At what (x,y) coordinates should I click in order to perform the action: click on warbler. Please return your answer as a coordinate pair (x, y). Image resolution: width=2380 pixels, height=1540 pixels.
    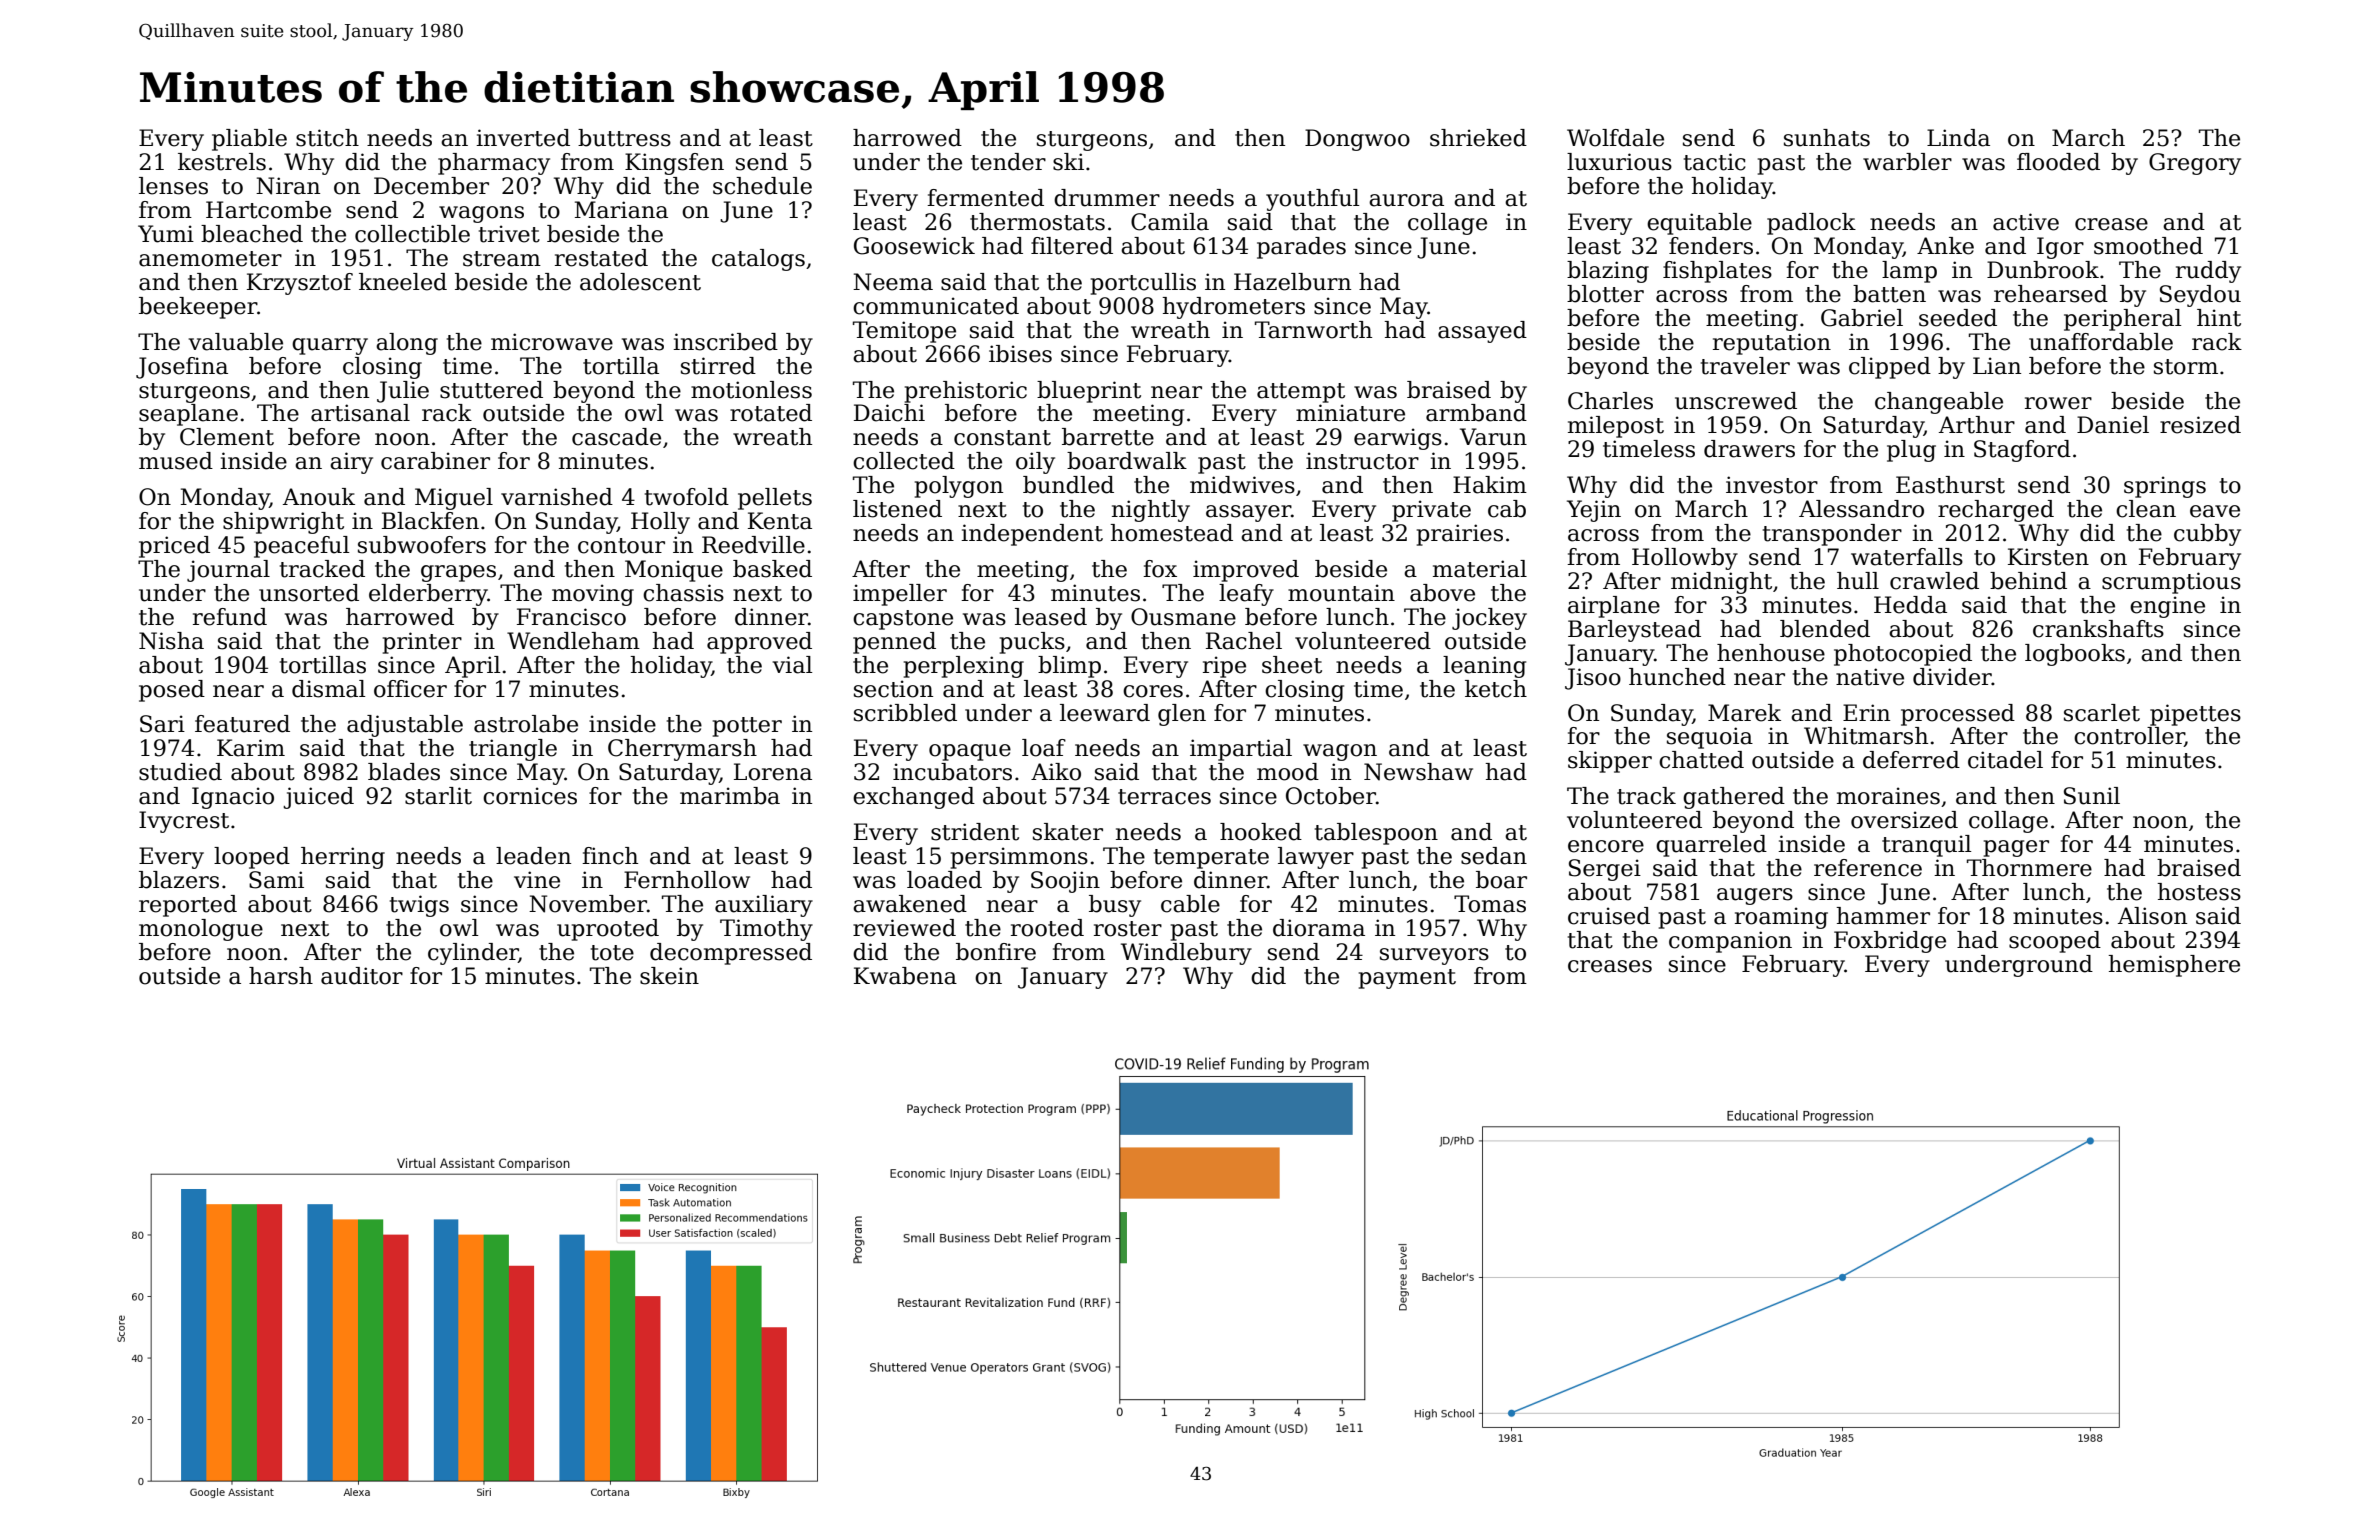
    Looking at the image, I should click on (1907, 162).
